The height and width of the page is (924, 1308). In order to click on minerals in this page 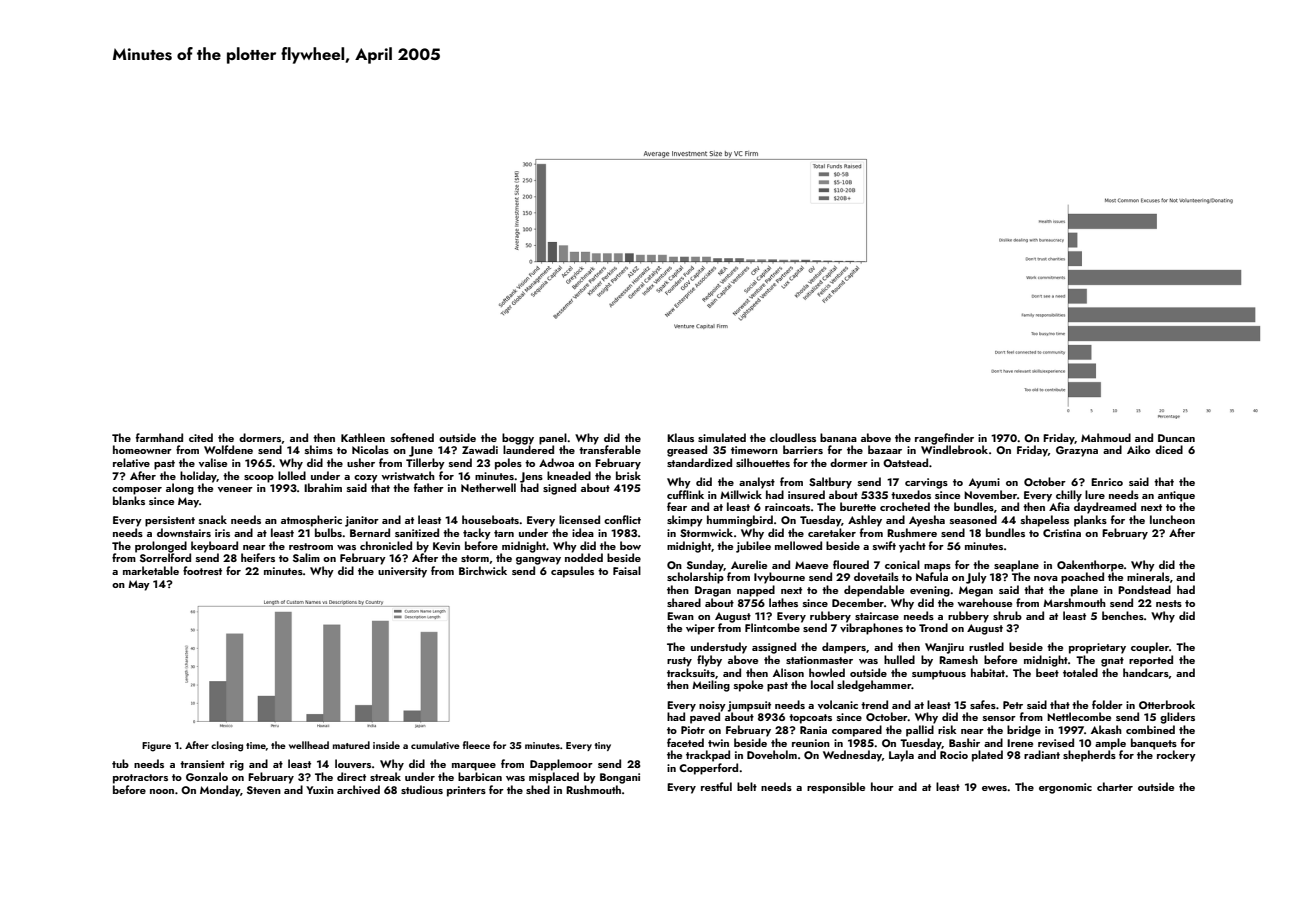, I will do `click(1148, 576)`.
